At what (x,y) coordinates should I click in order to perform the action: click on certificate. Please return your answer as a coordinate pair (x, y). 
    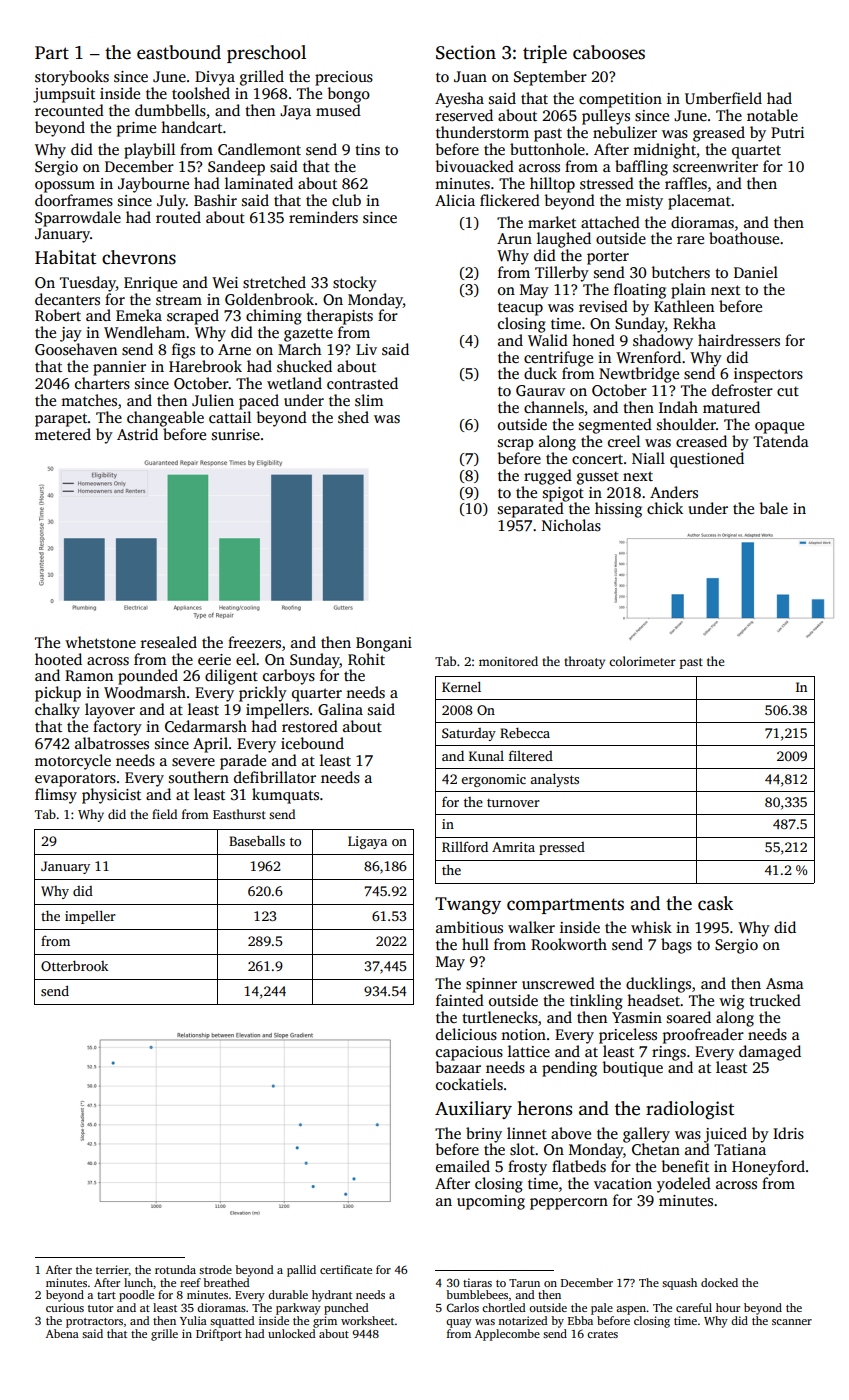
    Looking at the image, I should click on (346, 1269).
